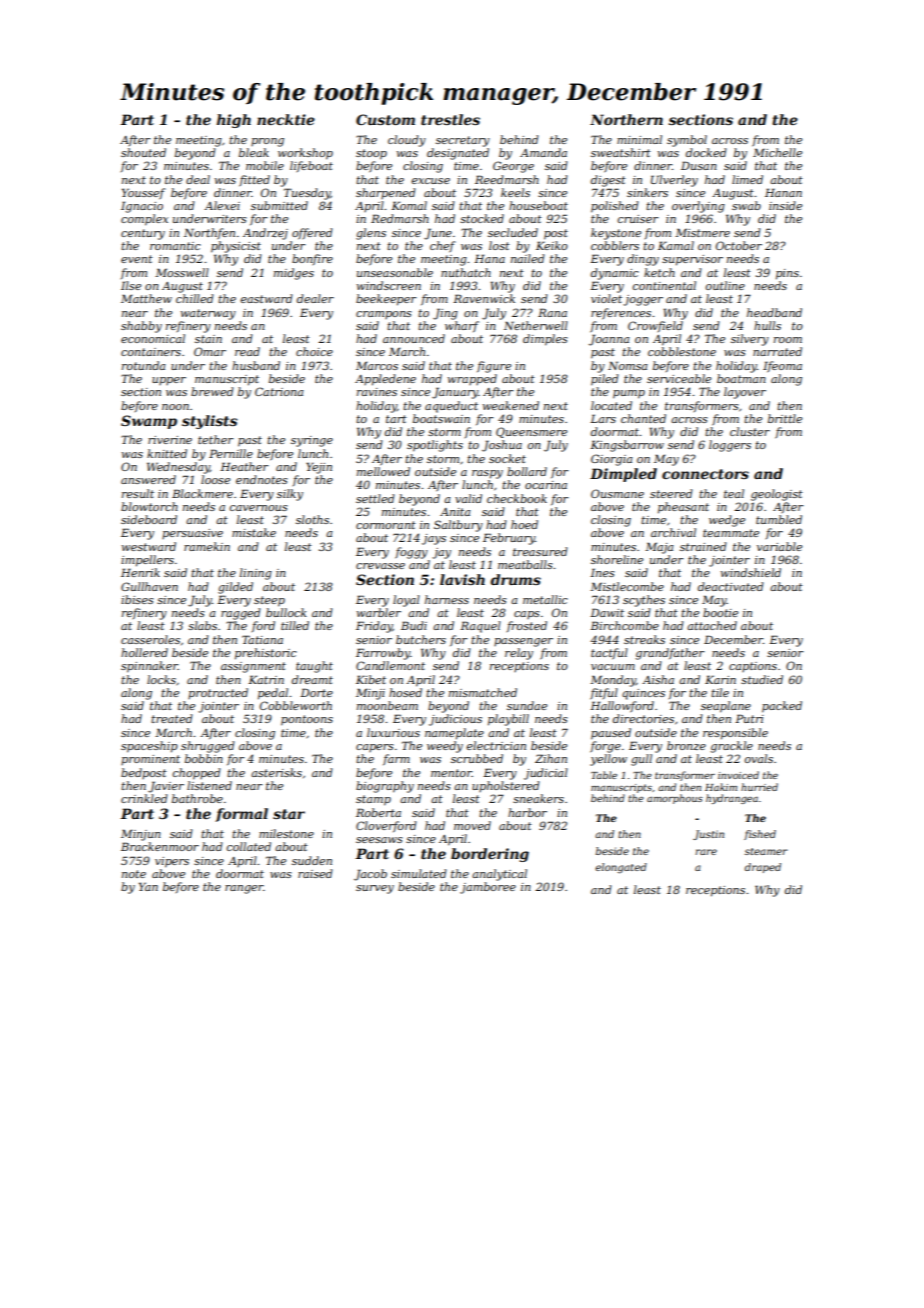 The height and width of the document is (1308, 924). What do you see at coordinates (488, 888) in the document?
I see `jamboree` at bounding box center [488, 888].
